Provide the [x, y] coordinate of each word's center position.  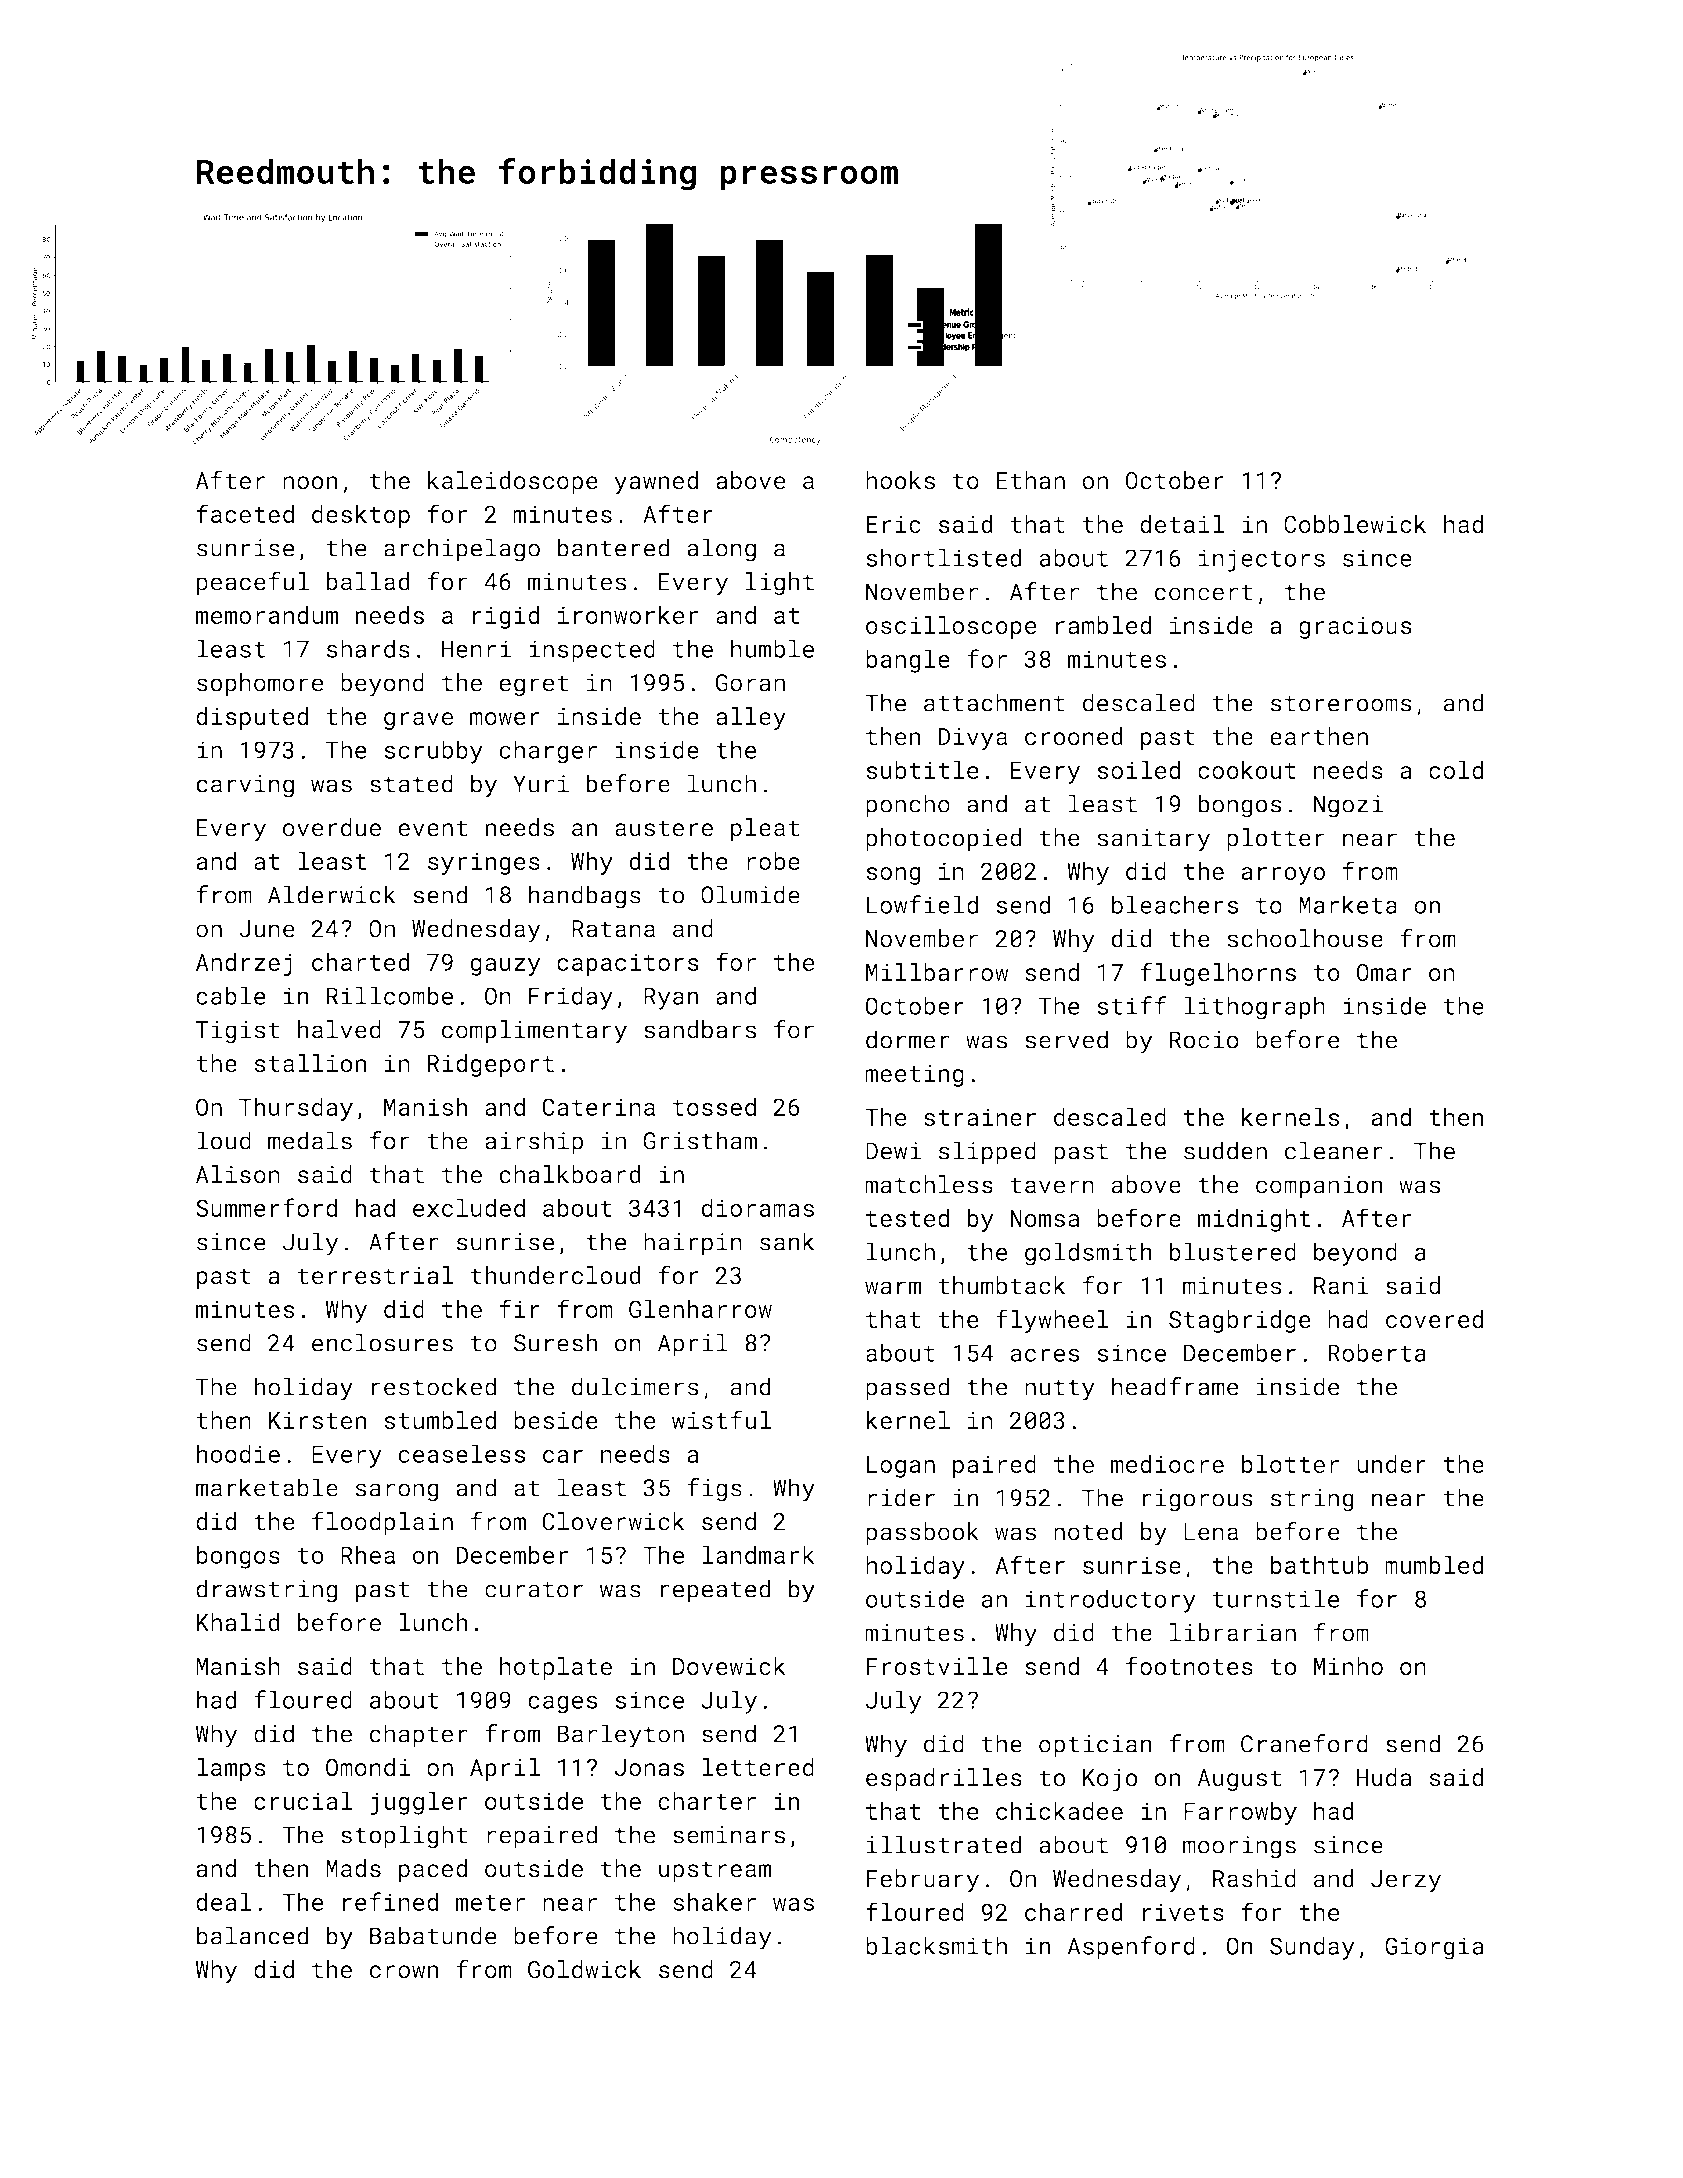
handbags [585, 897]
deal [223, 1901]
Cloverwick [613, 1521]
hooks [900, 480]
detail [1182, 524]
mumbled [1434, 1565]
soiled [1138, 770]
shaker [714, 1901]
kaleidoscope [513, 482]
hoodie [238, 1453]
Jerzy [1406, 1881]
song [893, 876]
